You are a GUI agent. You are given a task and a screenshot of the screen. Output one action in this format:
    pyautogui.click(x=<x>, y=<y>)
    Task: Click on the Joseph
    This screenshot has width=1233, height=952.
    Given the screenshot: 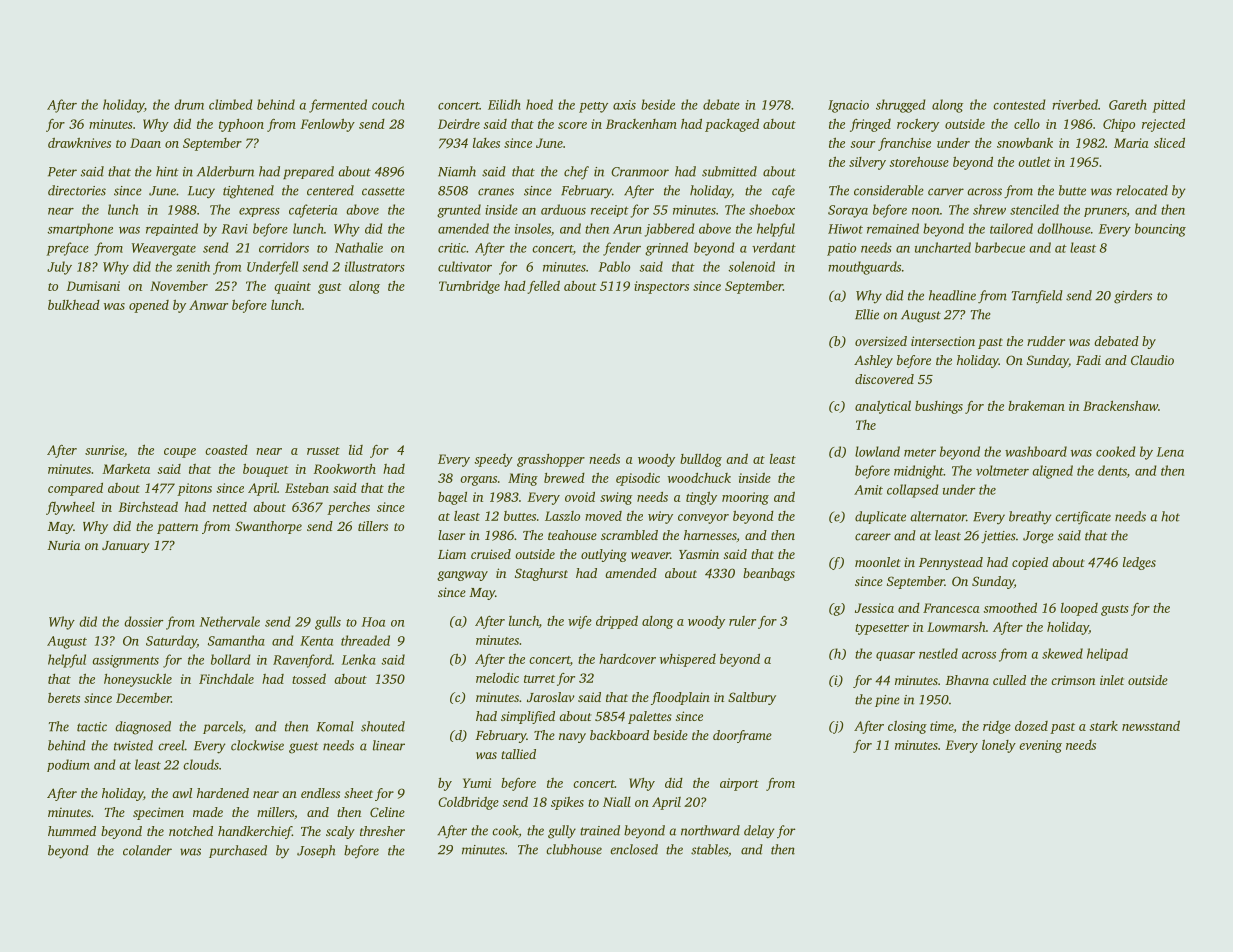 What is the action you would take?
    pyautogui.click(x=316, y=851)
